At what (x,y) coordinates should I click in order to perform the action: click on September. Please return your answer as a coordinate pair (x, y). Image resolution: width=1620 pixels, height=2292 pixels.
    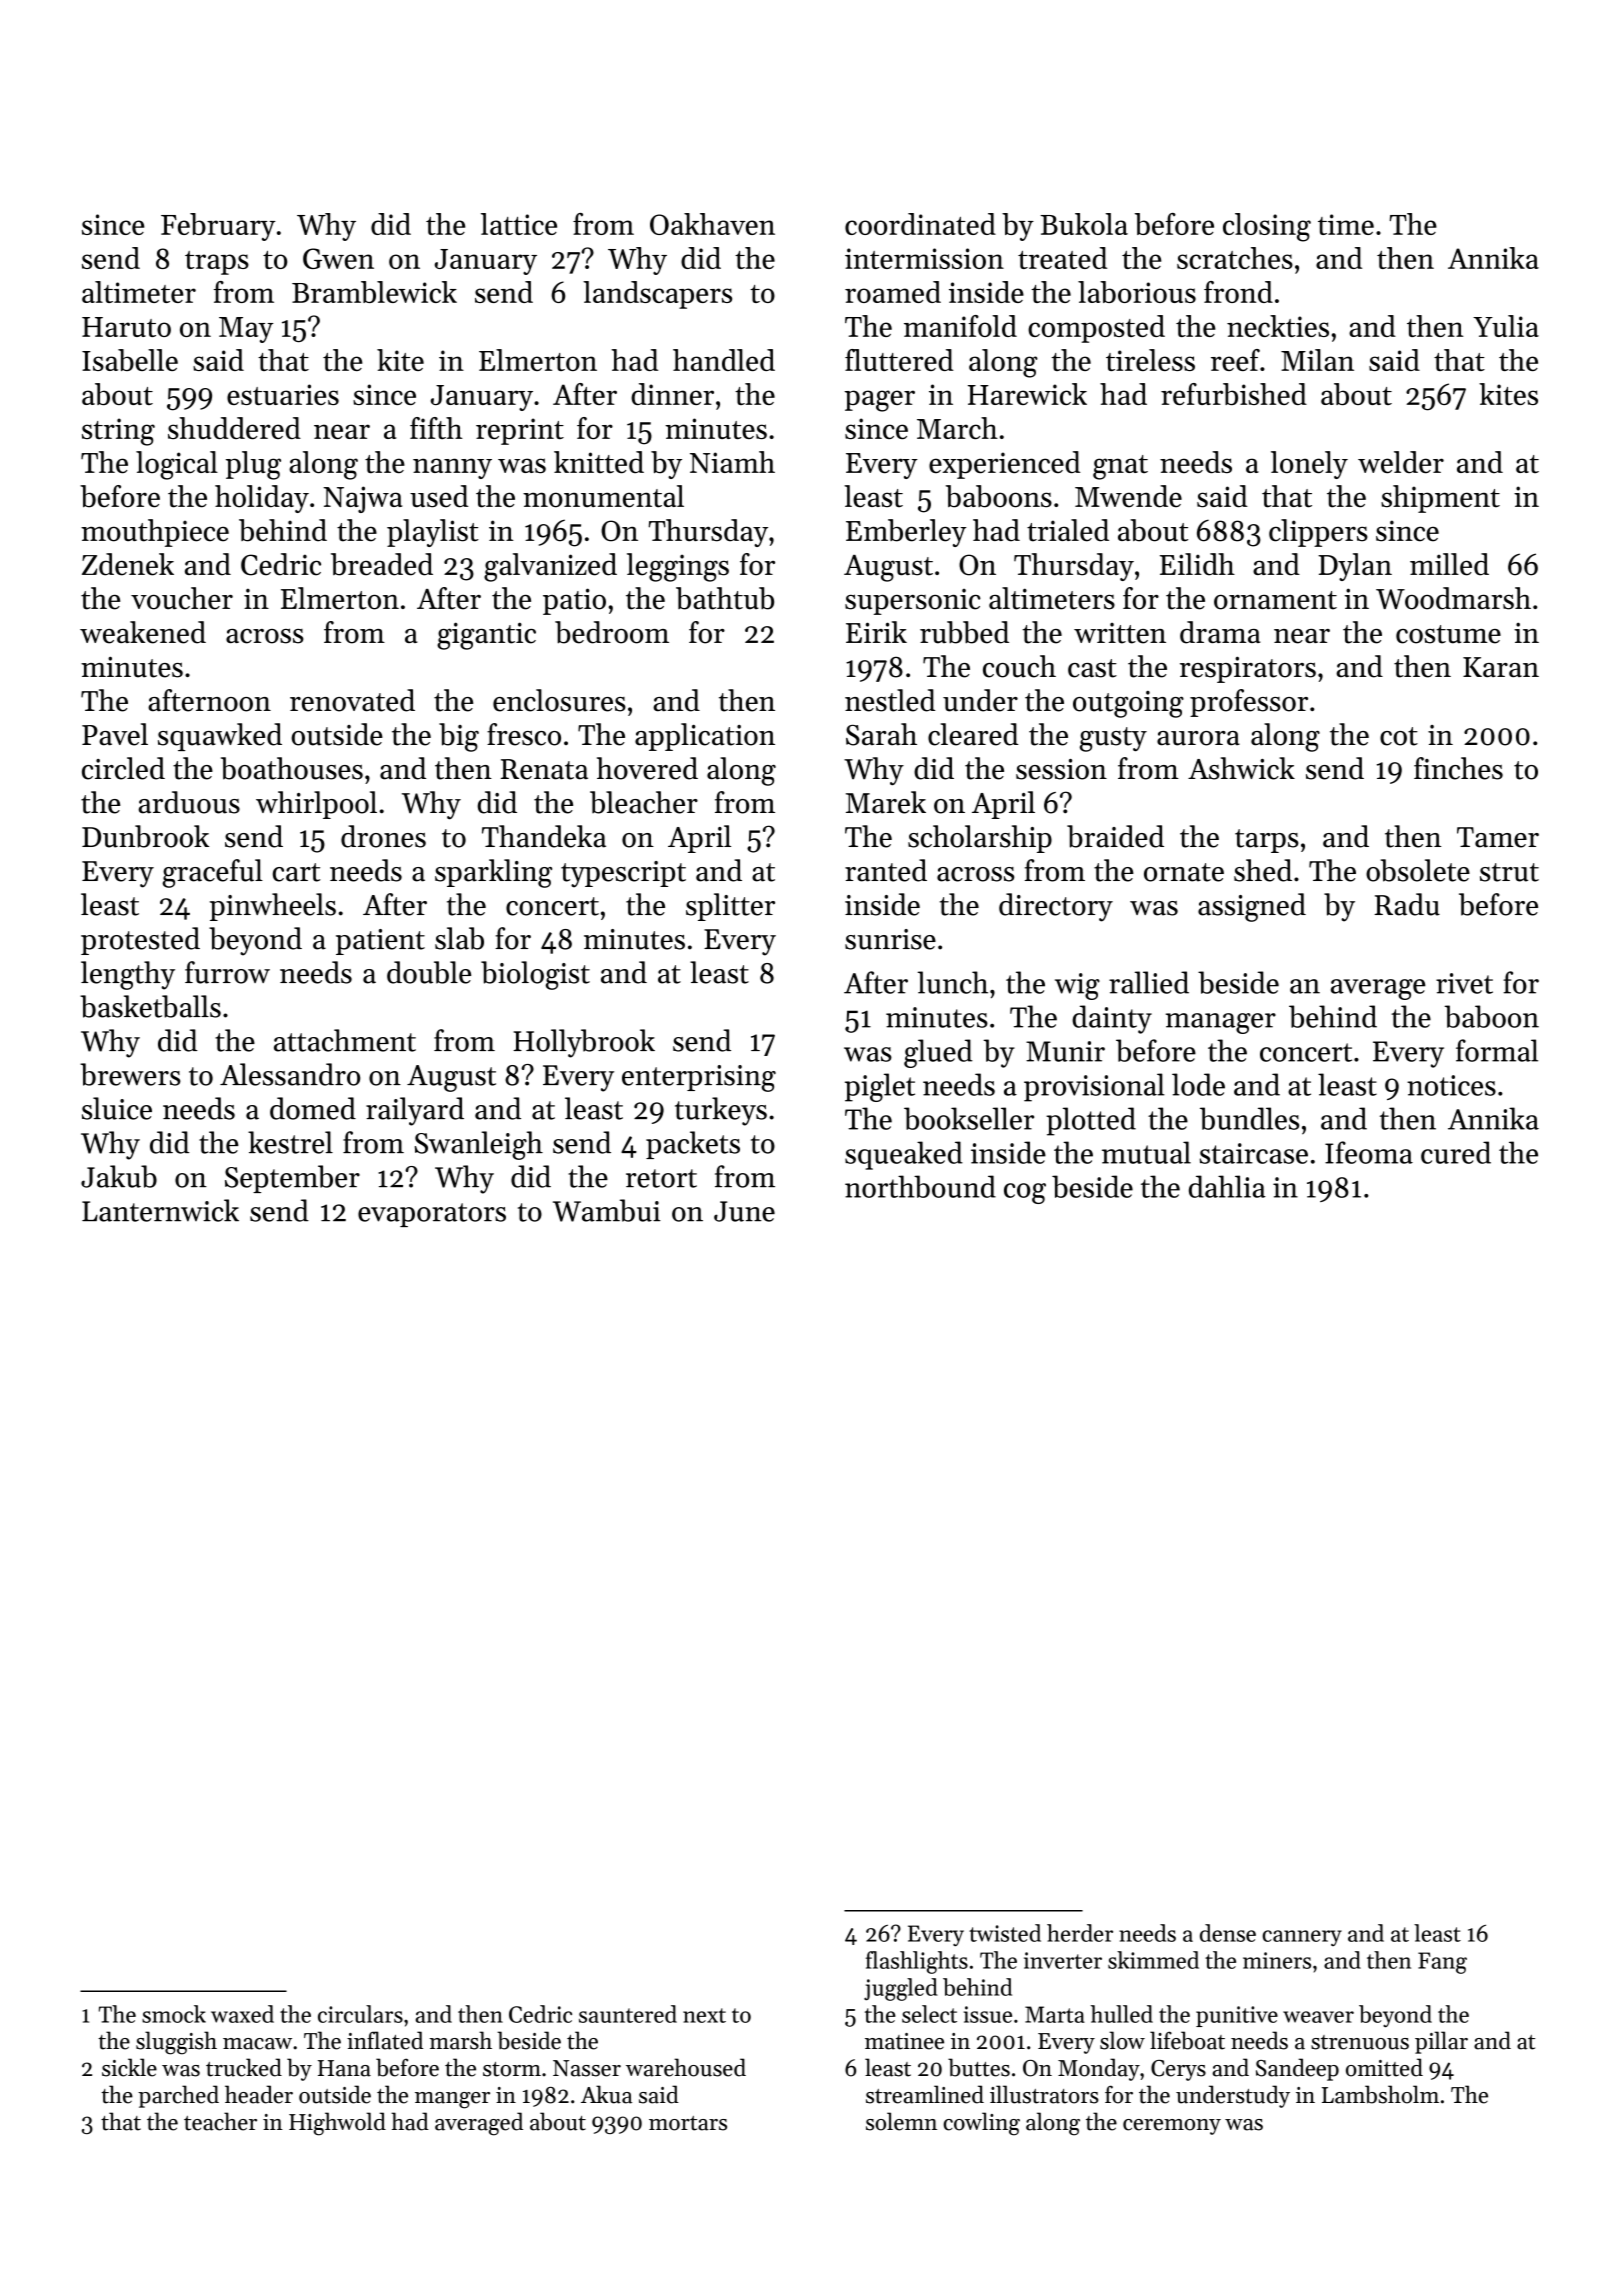
    Looking at the image, I should click on (292, 1179).
